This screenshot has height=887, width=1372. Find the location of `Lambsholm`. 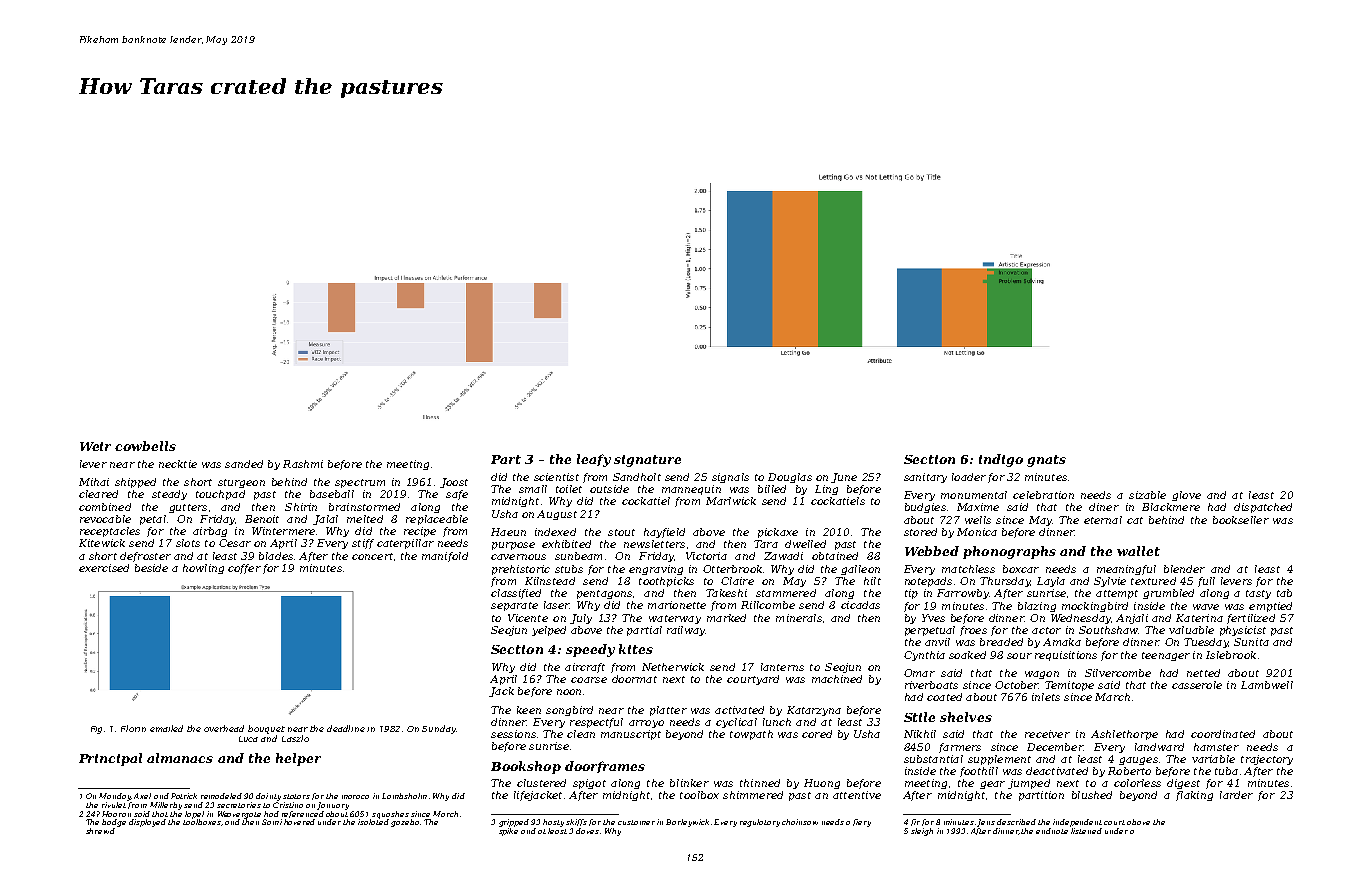

Lambsholm is located at coordinates (404, 796).
